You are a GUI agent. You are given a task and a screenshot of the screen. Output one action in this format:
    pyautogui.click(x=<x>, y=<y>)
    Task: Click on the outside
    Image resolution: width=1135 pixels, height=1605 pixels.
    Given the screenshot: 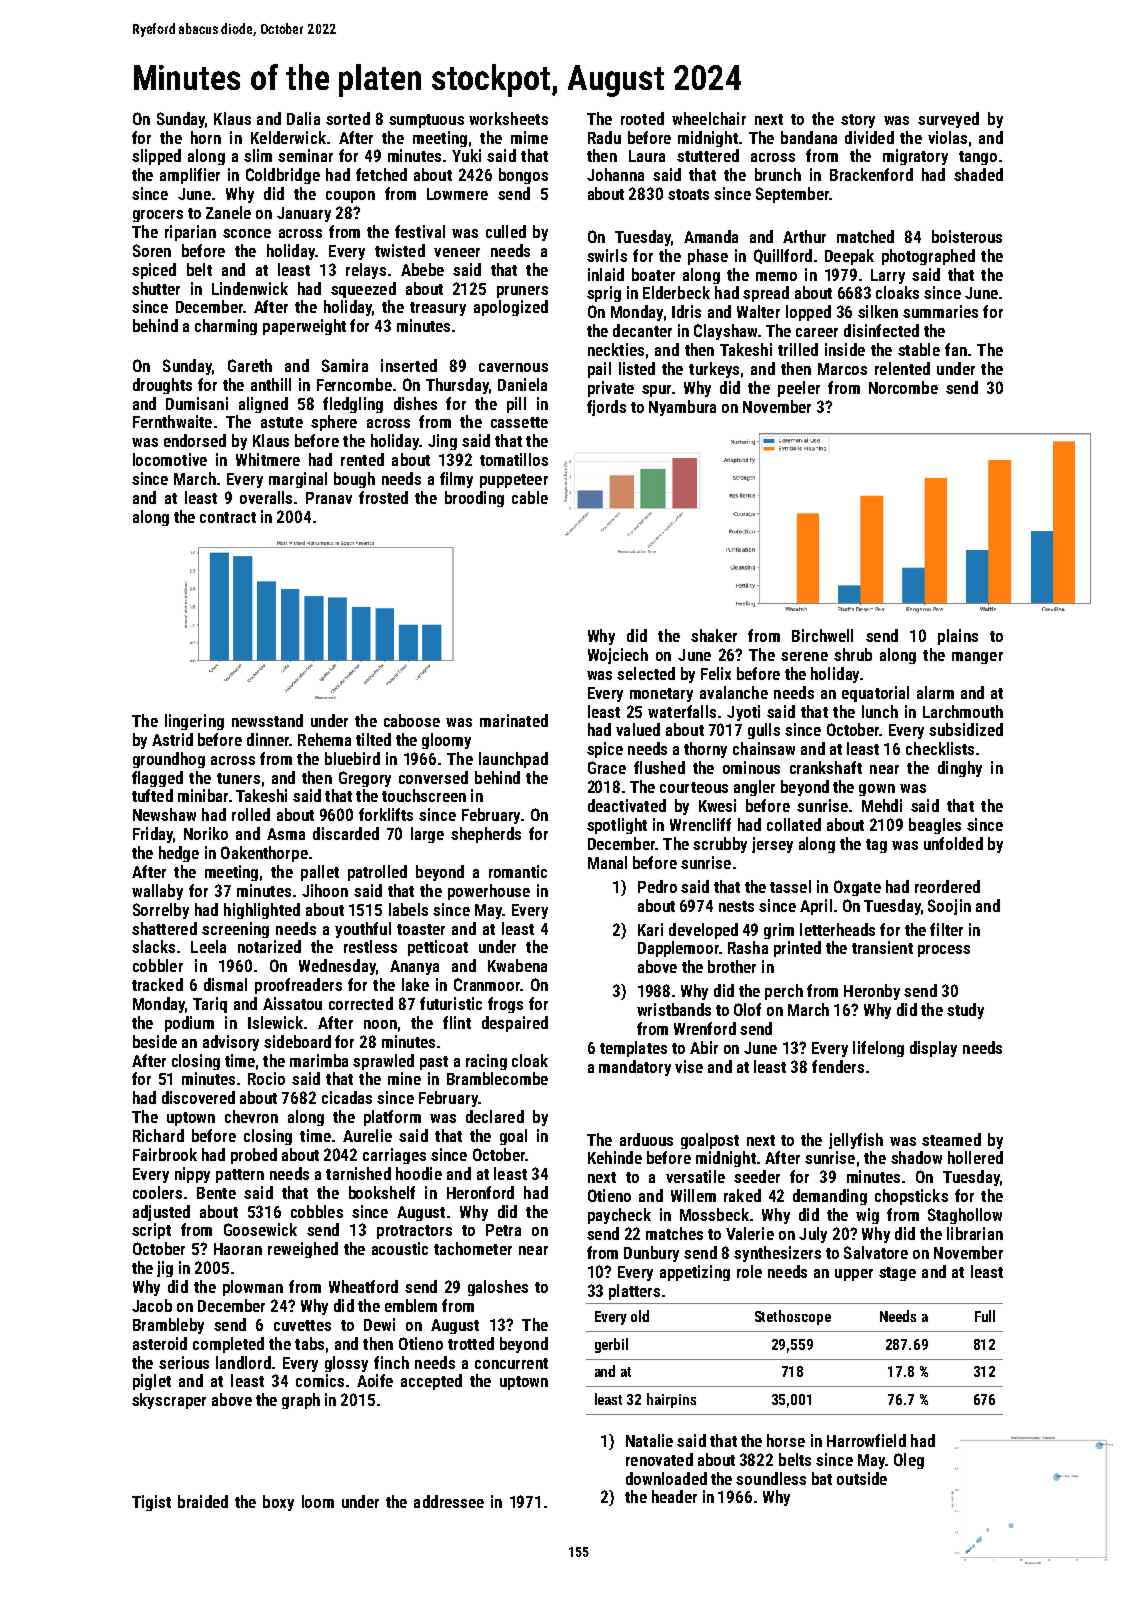 What is the action you would take?
    pyautogui.click(x=862, y=1478)
